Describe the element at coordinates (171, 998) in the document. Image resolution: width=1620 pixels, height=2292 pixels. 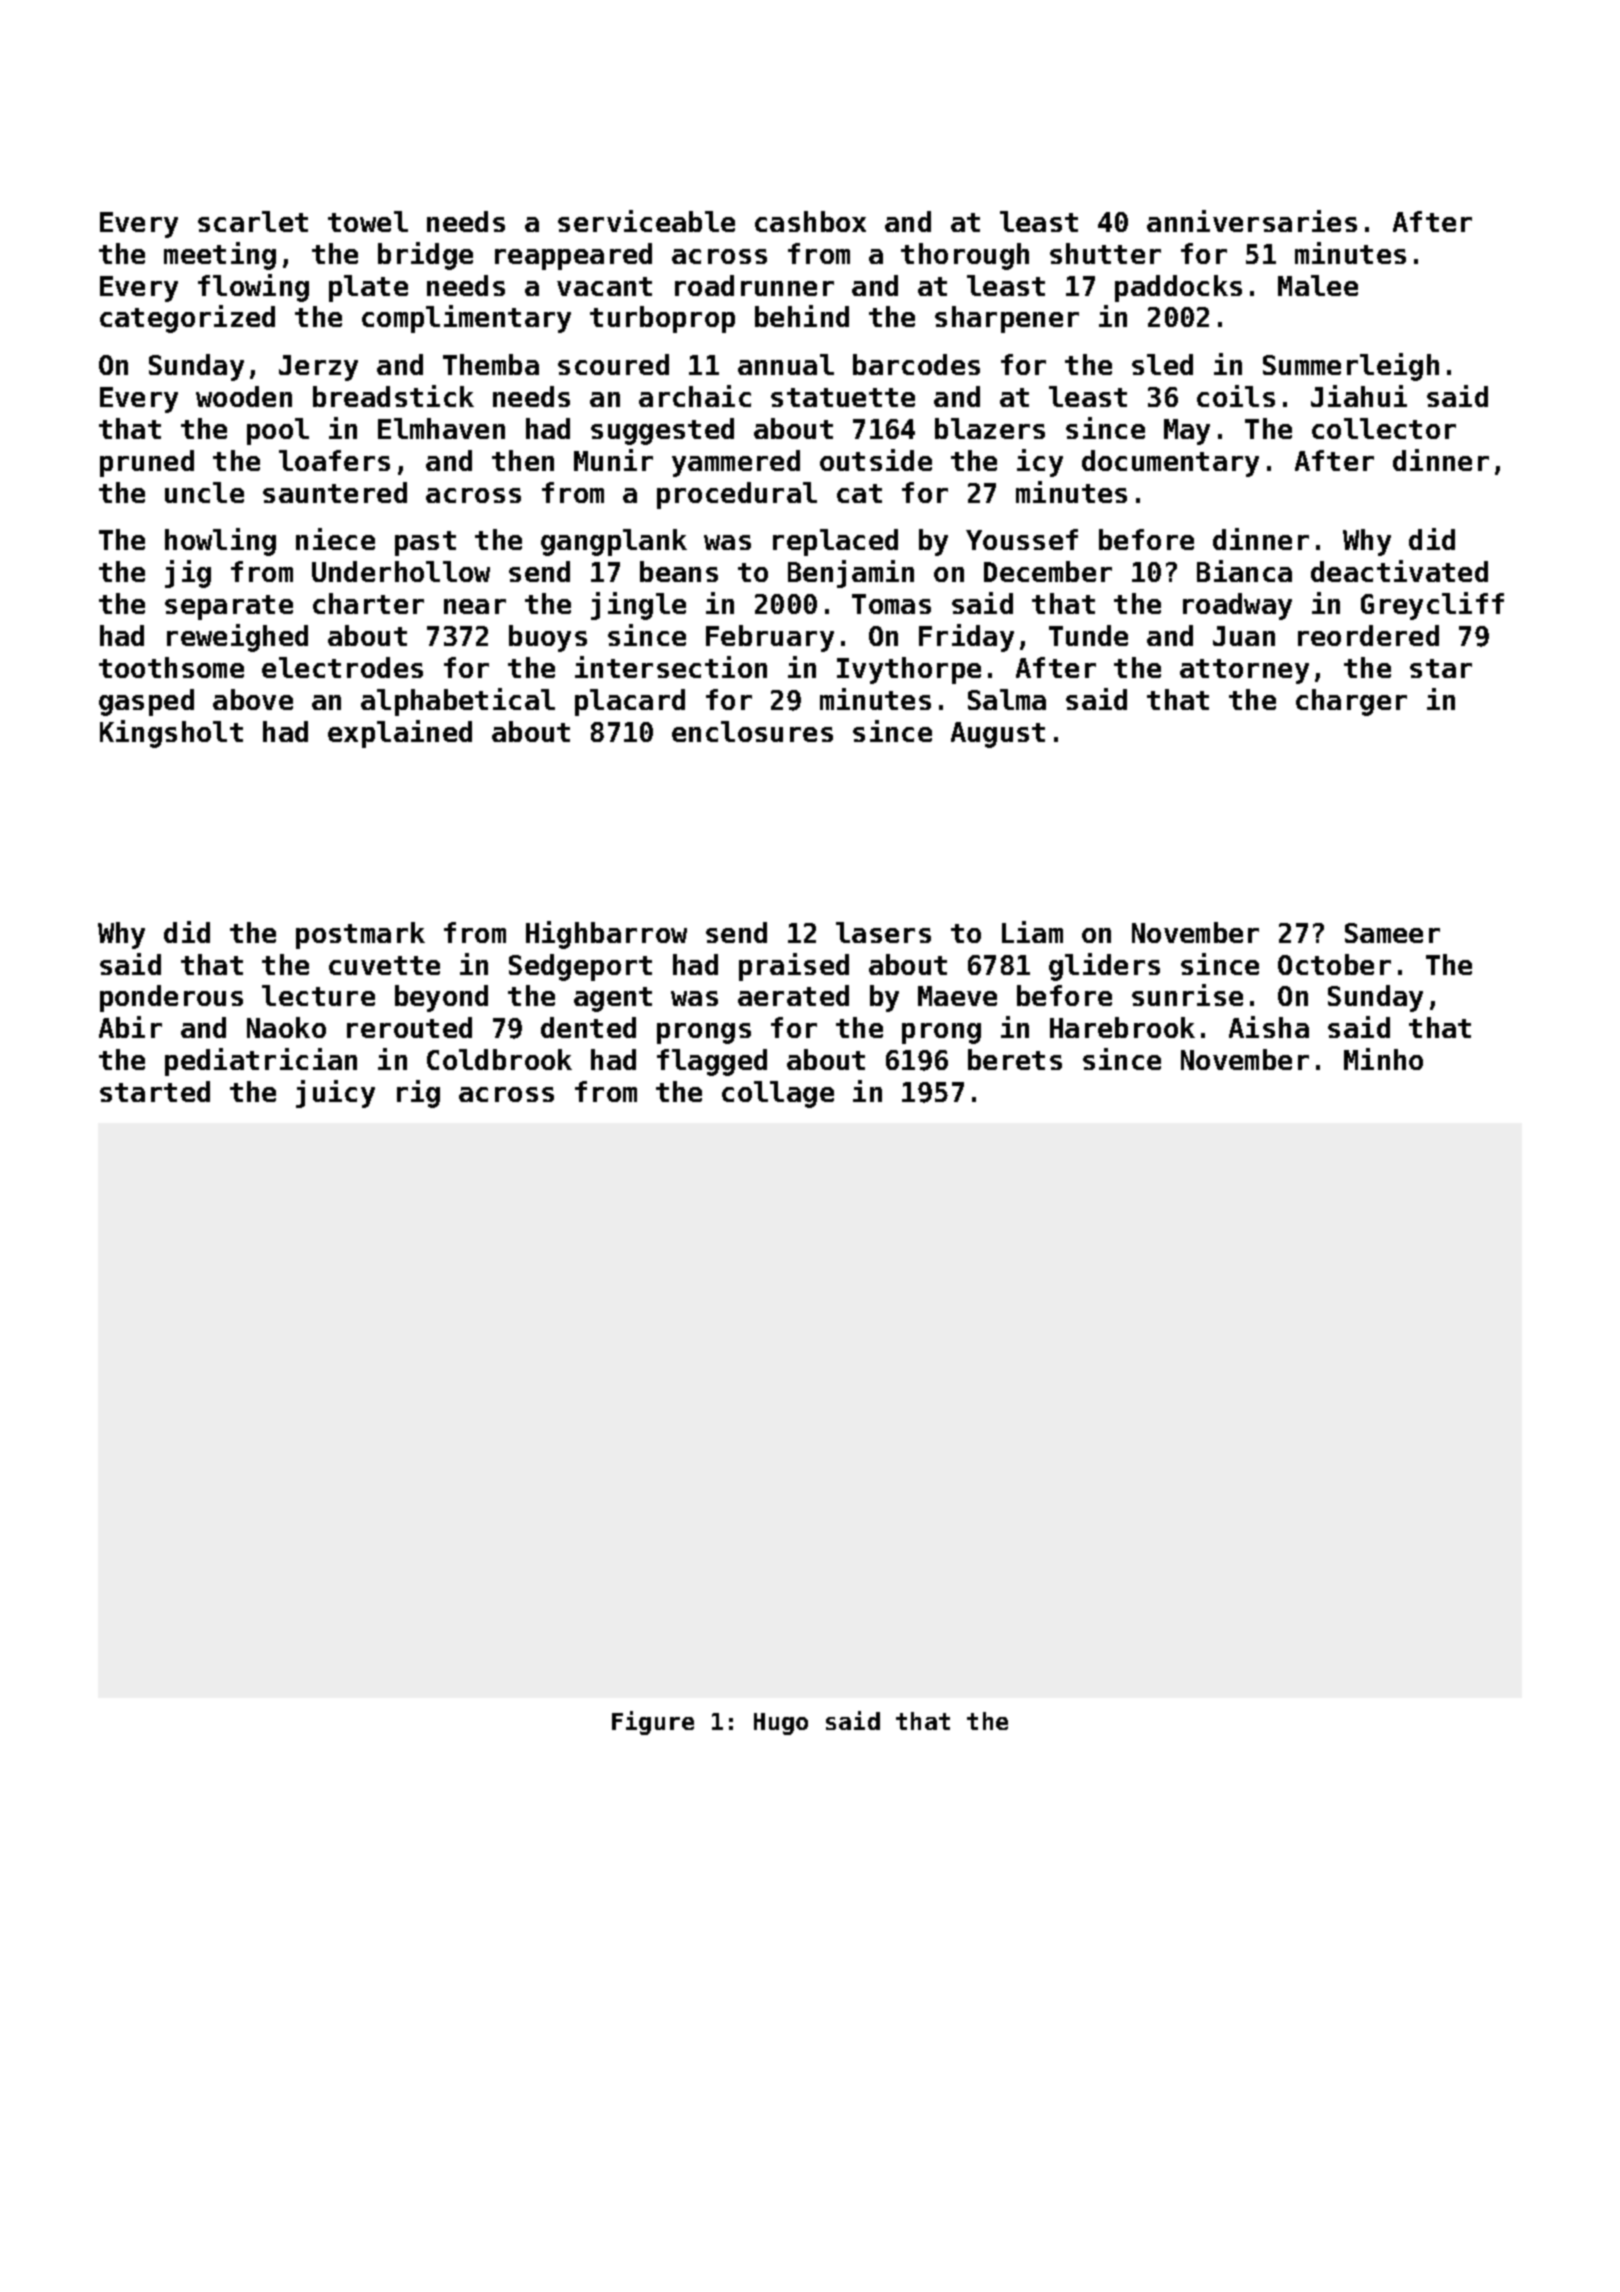
I see `ponderous` at that location.
